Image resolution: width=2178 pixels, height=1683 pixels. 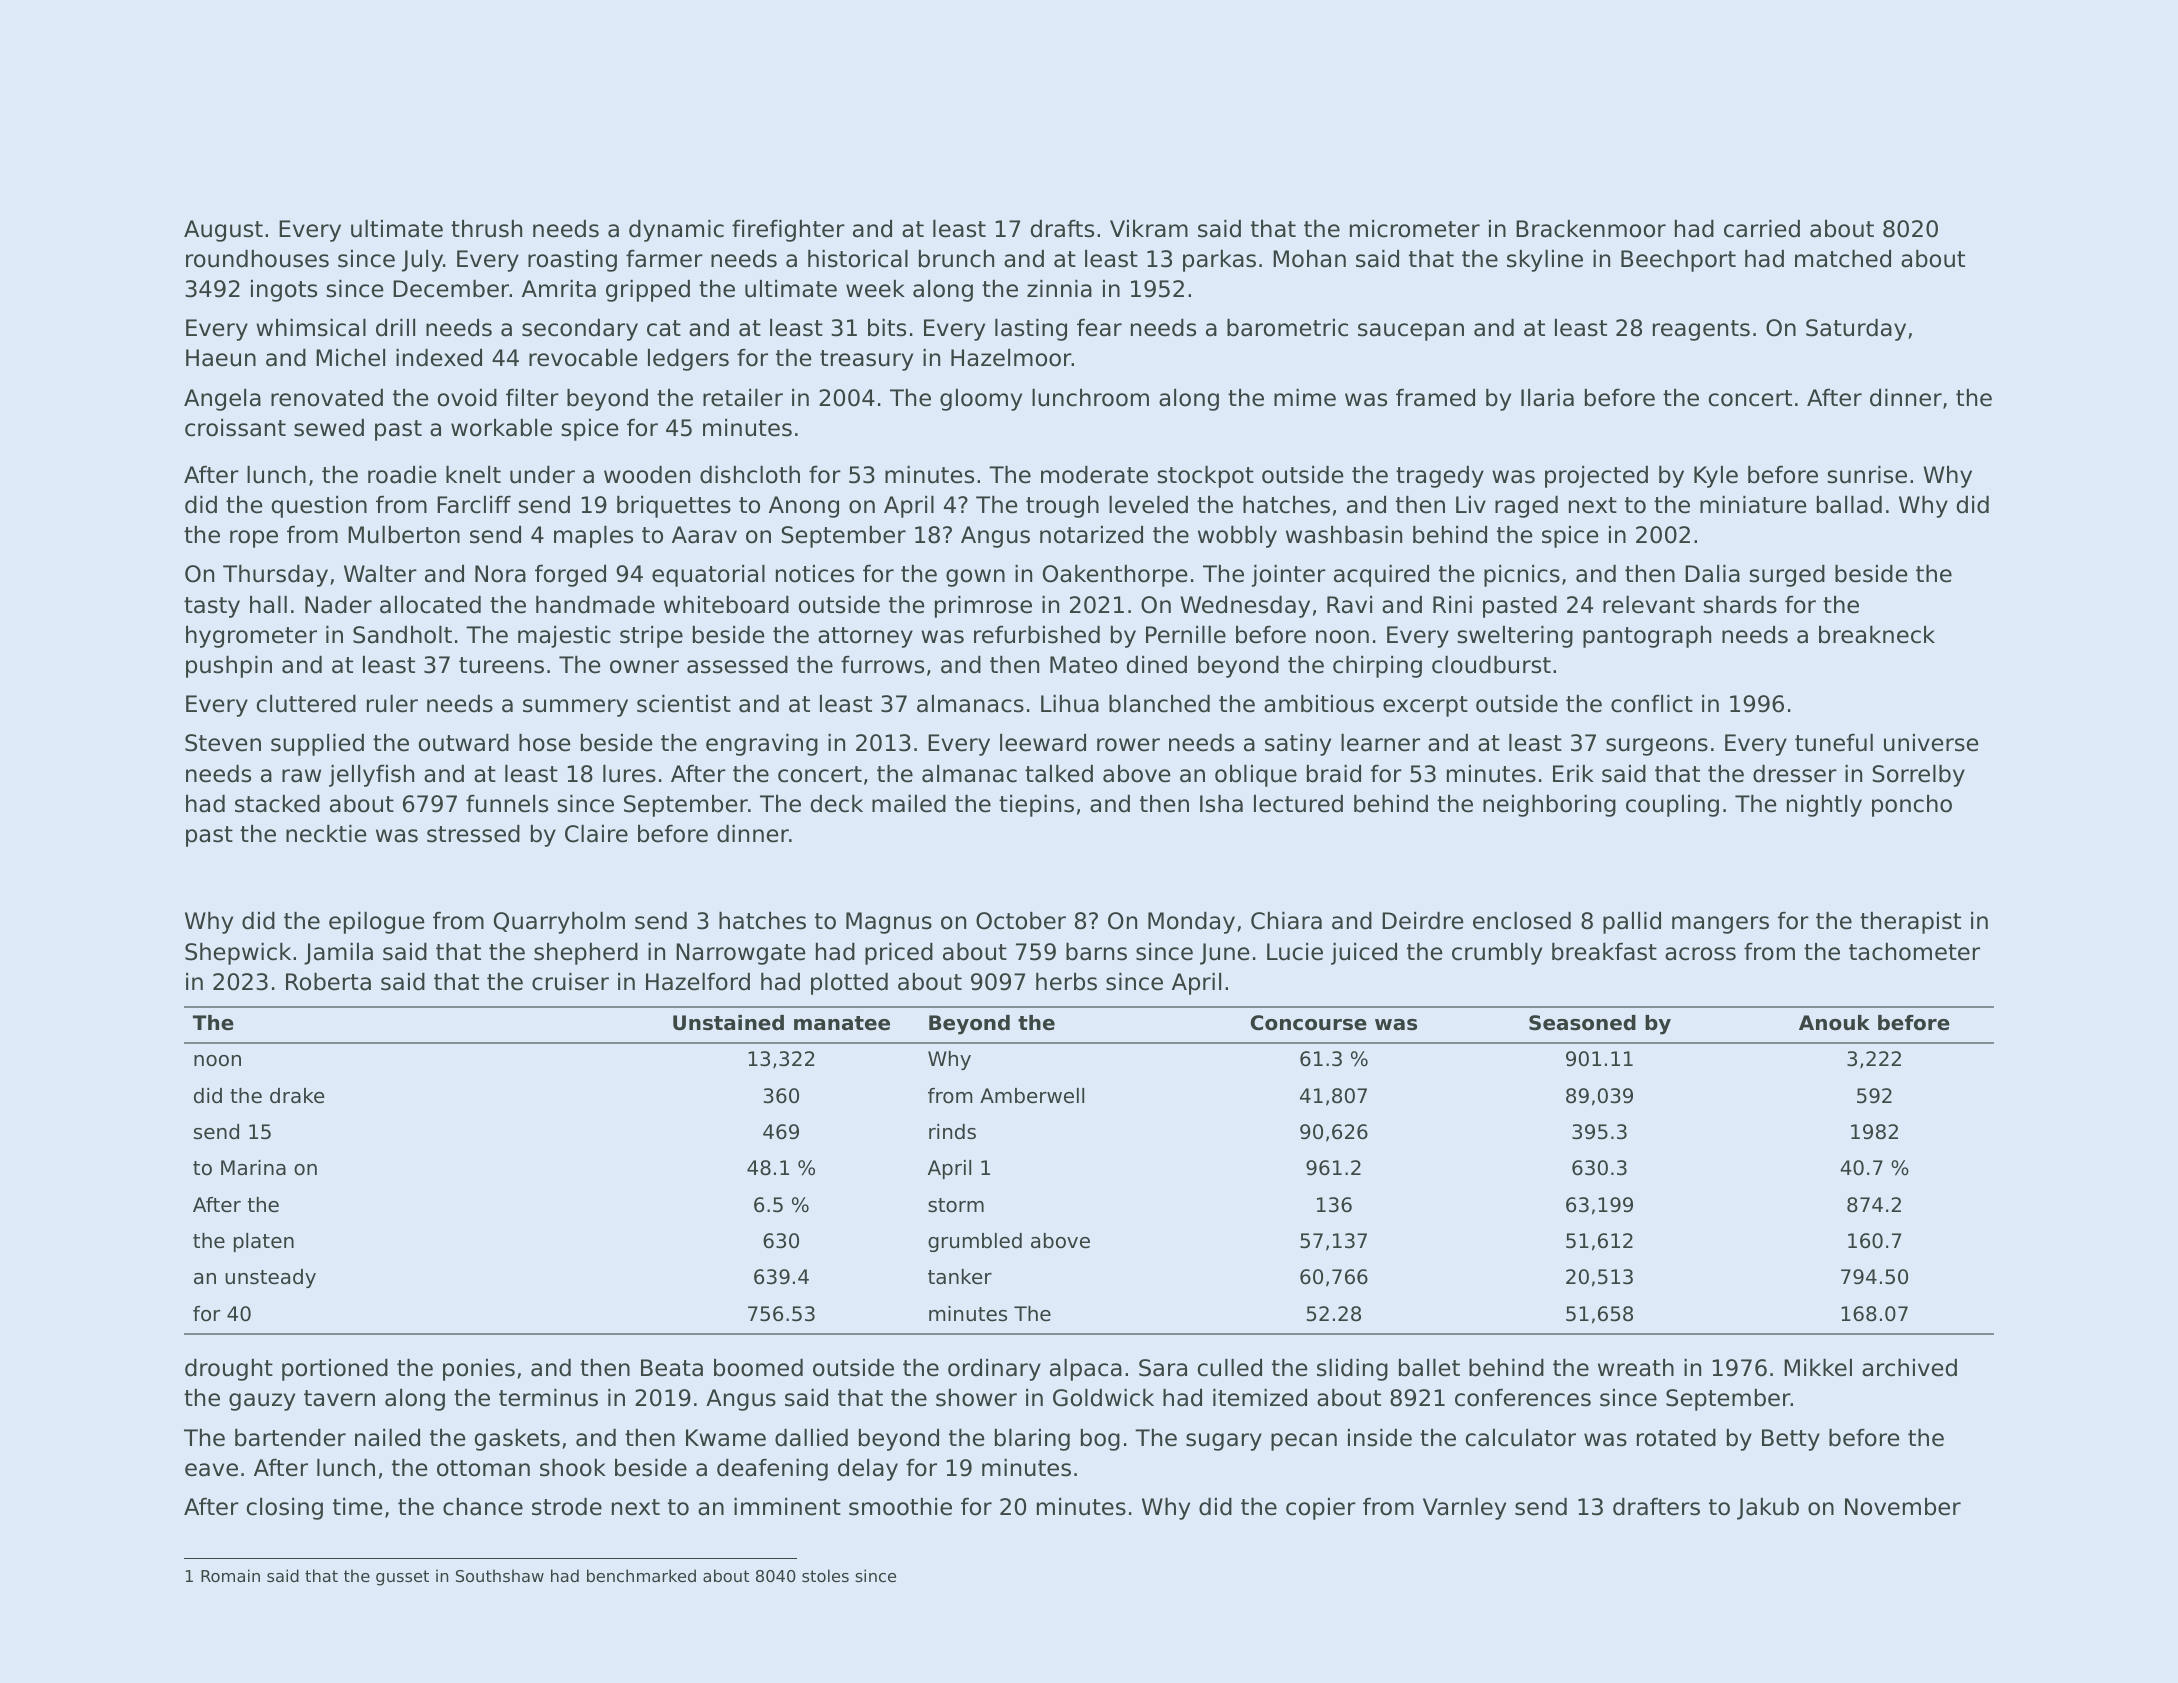 What do you see at coordinates (825, 1575) in the document?
I see `stoles` at bounding box center [825, 1575].
